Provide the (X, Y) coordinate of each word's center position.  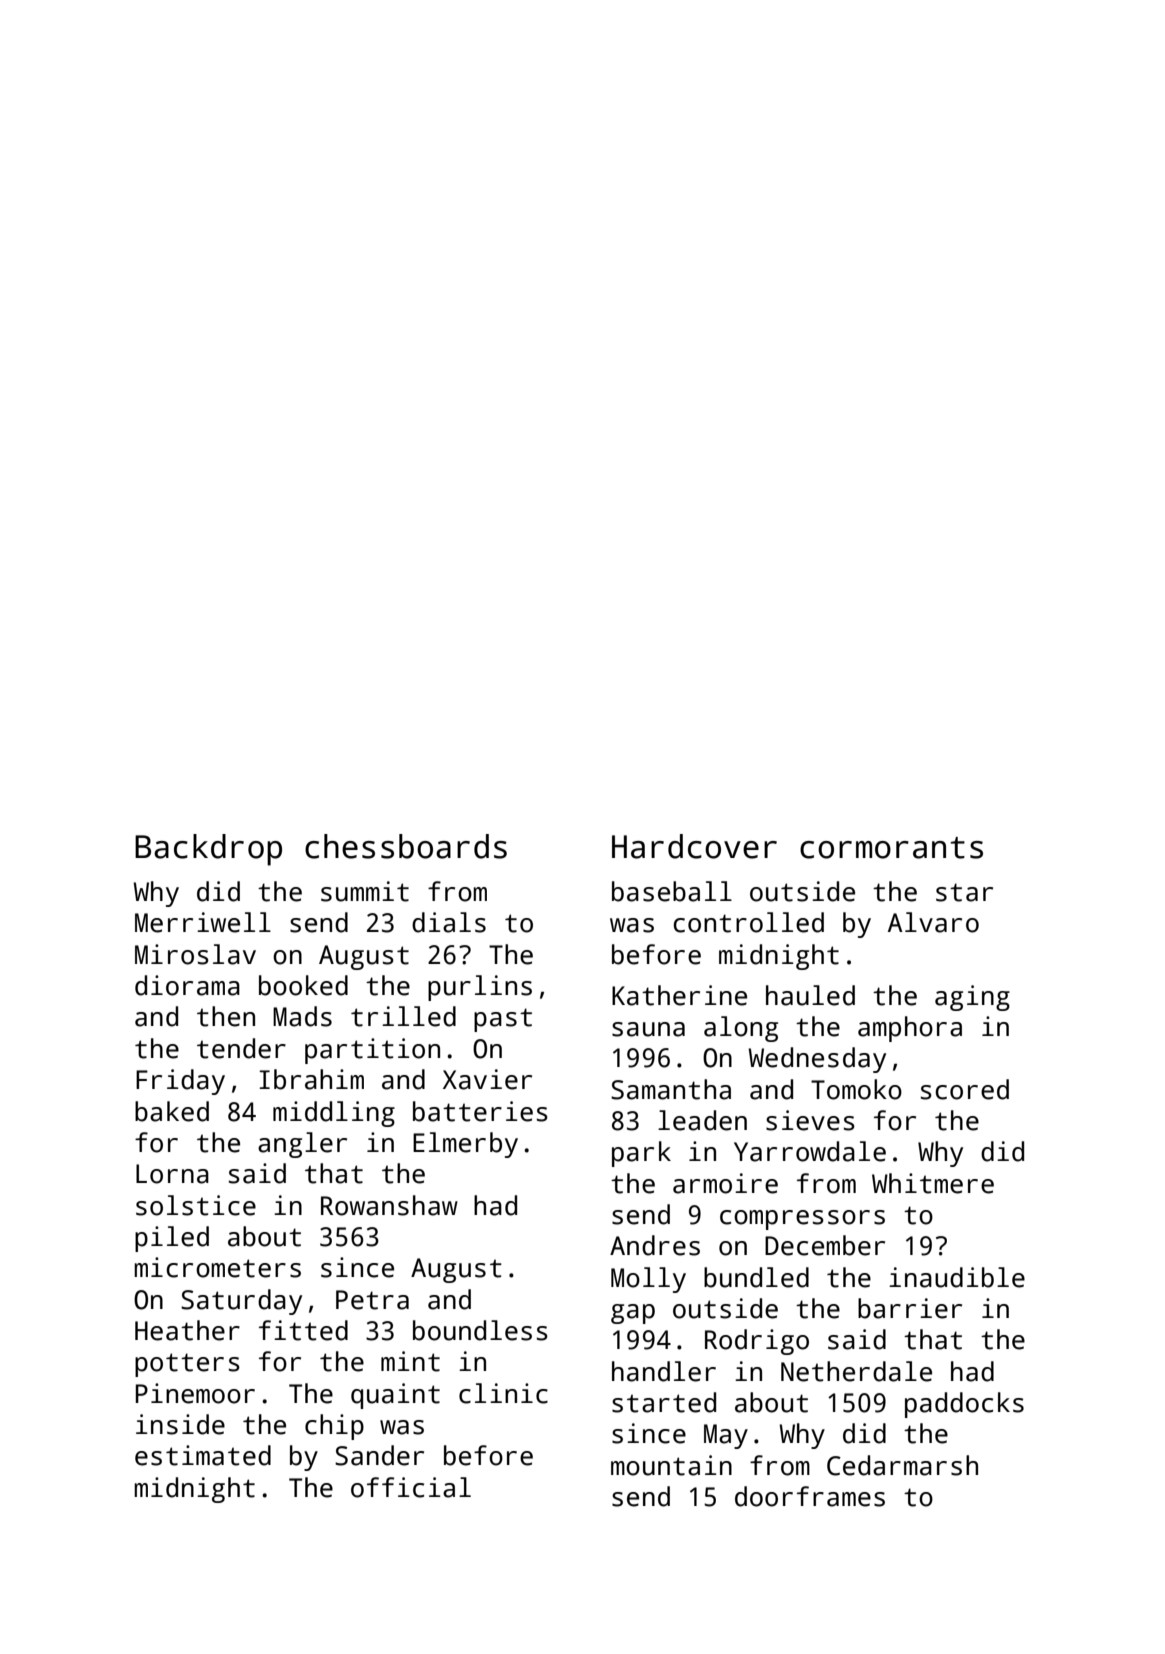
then (226, 1016)
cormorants (891, 848)
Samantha (671, 1089)
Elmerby (465, 1145)
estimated (203, 1455)
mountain (671, 1465)
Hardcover (694, 846)
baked (172, 1111)
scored (965, 1089)
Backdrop (208, 850)
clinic (503, 1393)
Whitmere (933, 1183)
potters (187, 1365)
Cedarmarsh (902, 1465)
